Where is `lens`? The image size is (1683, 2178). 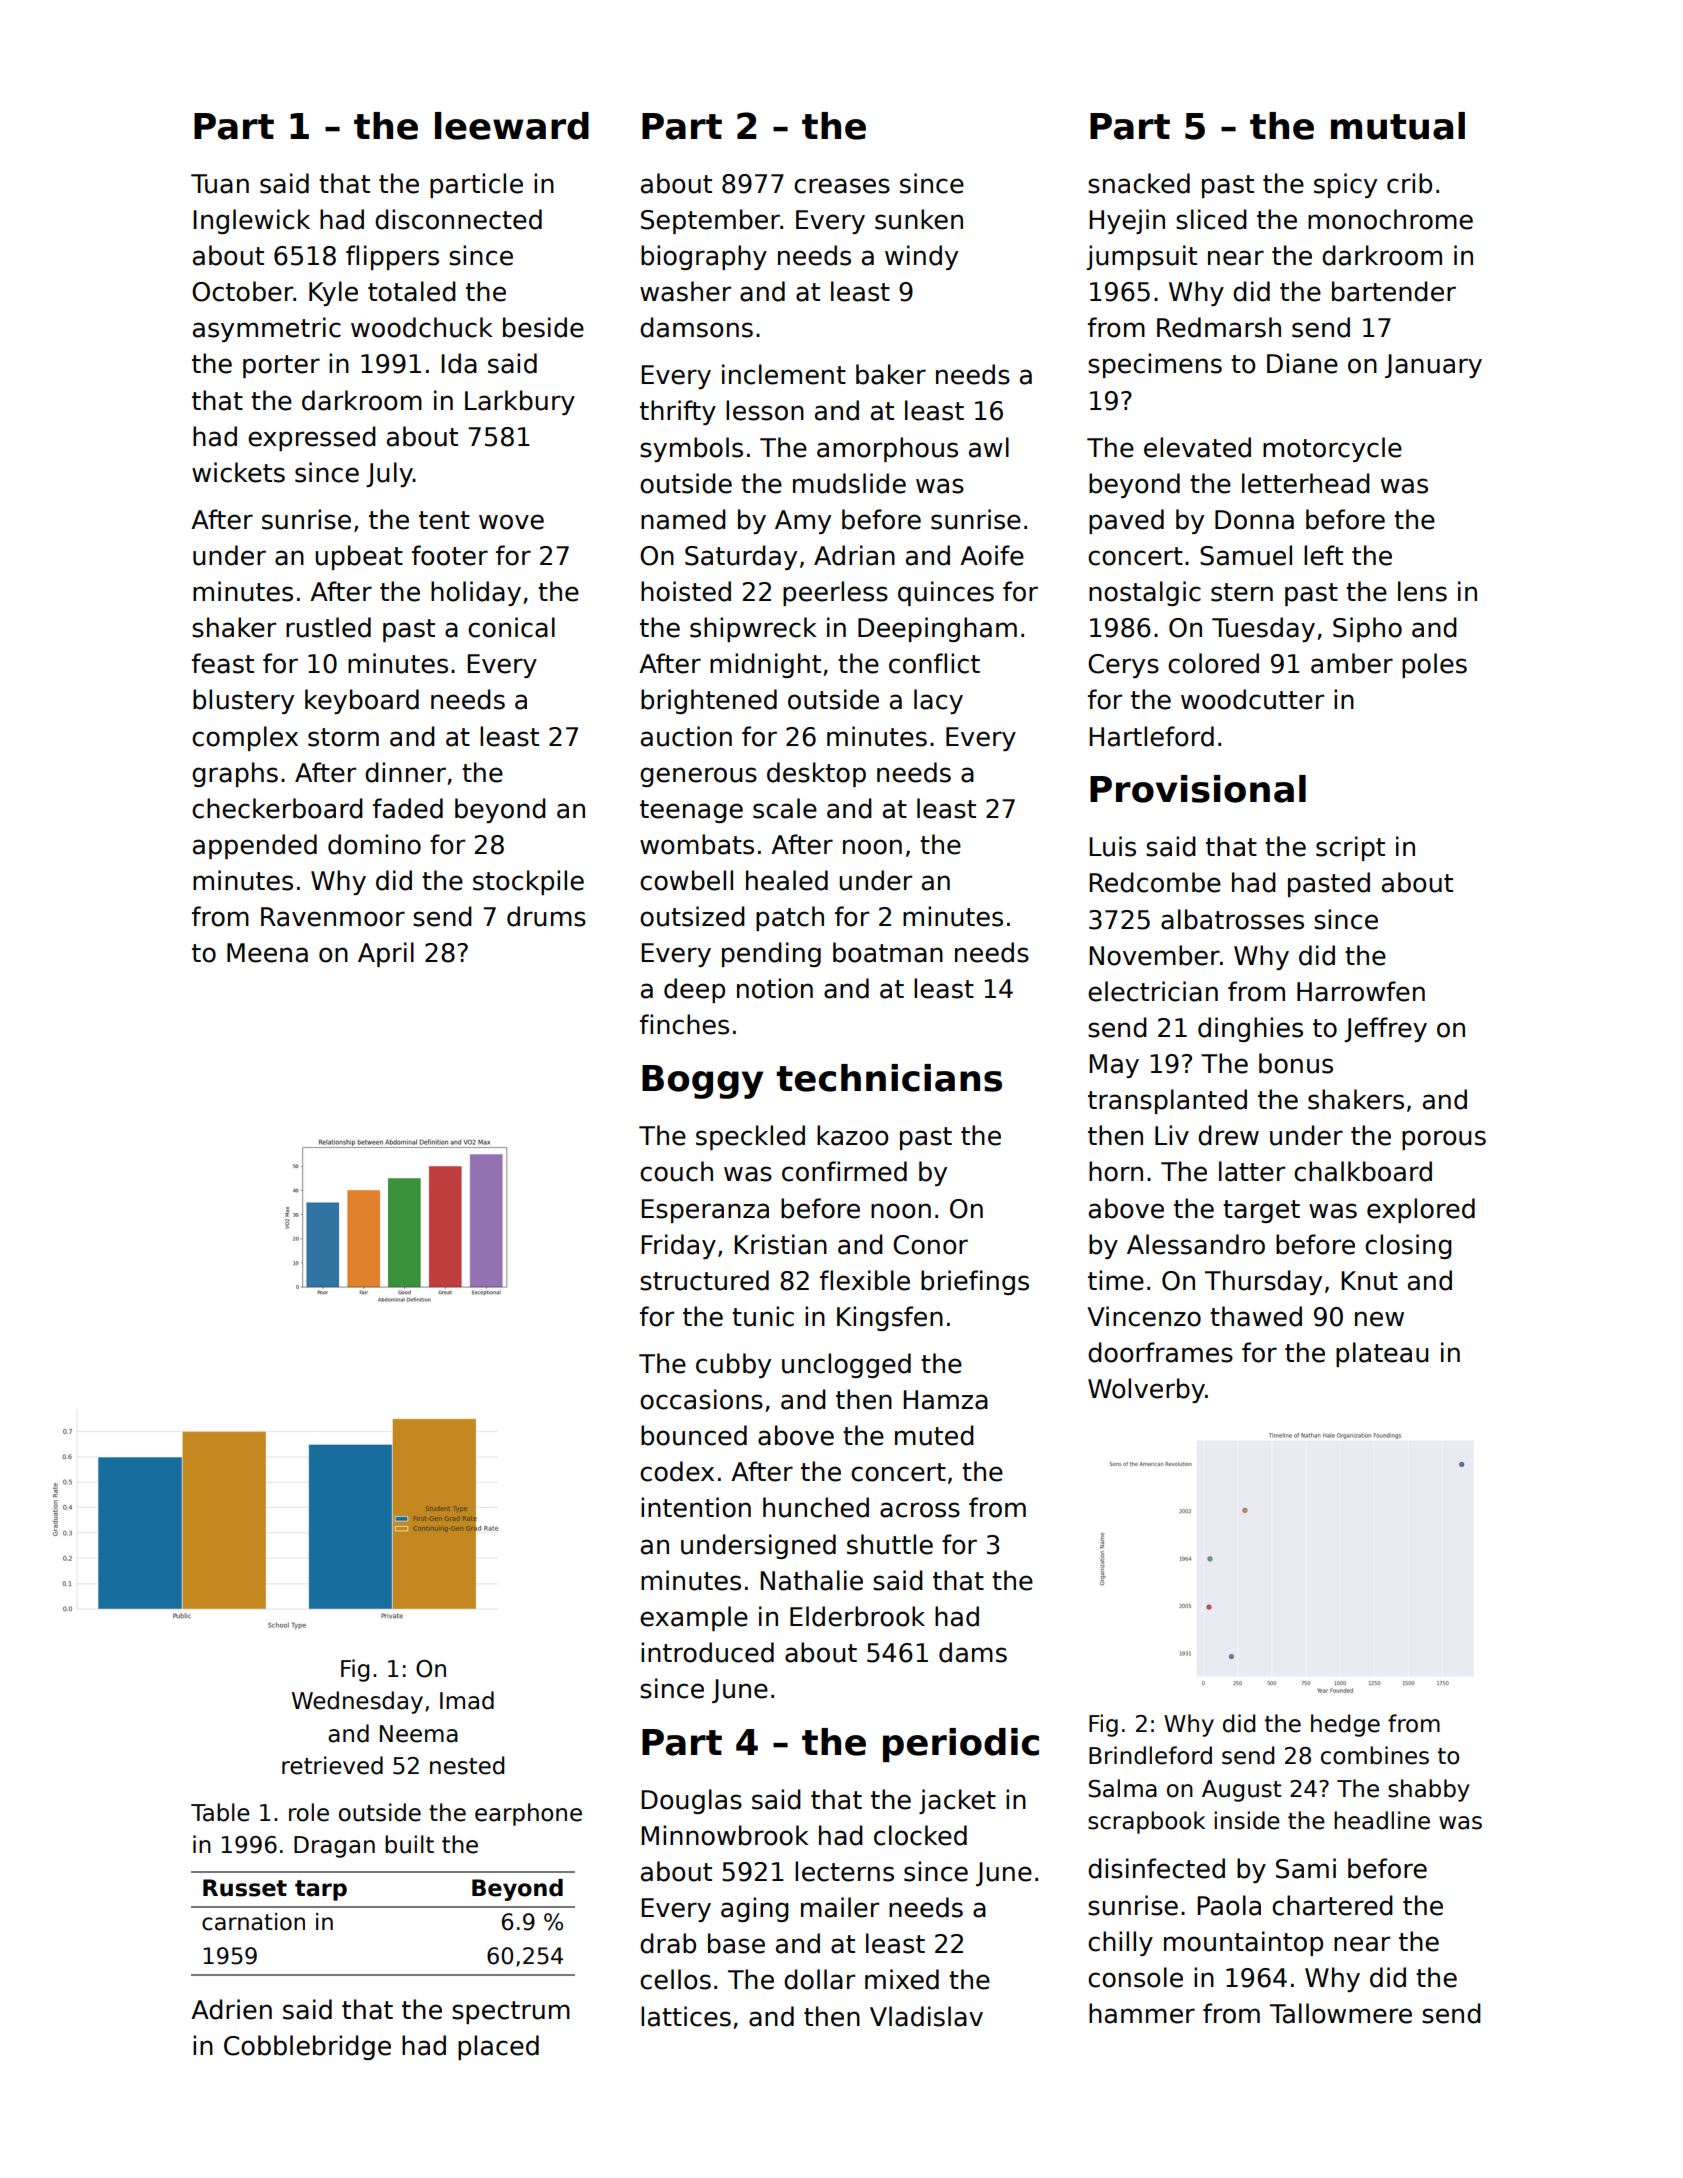 lens is located at coordinates (1422, 591).
